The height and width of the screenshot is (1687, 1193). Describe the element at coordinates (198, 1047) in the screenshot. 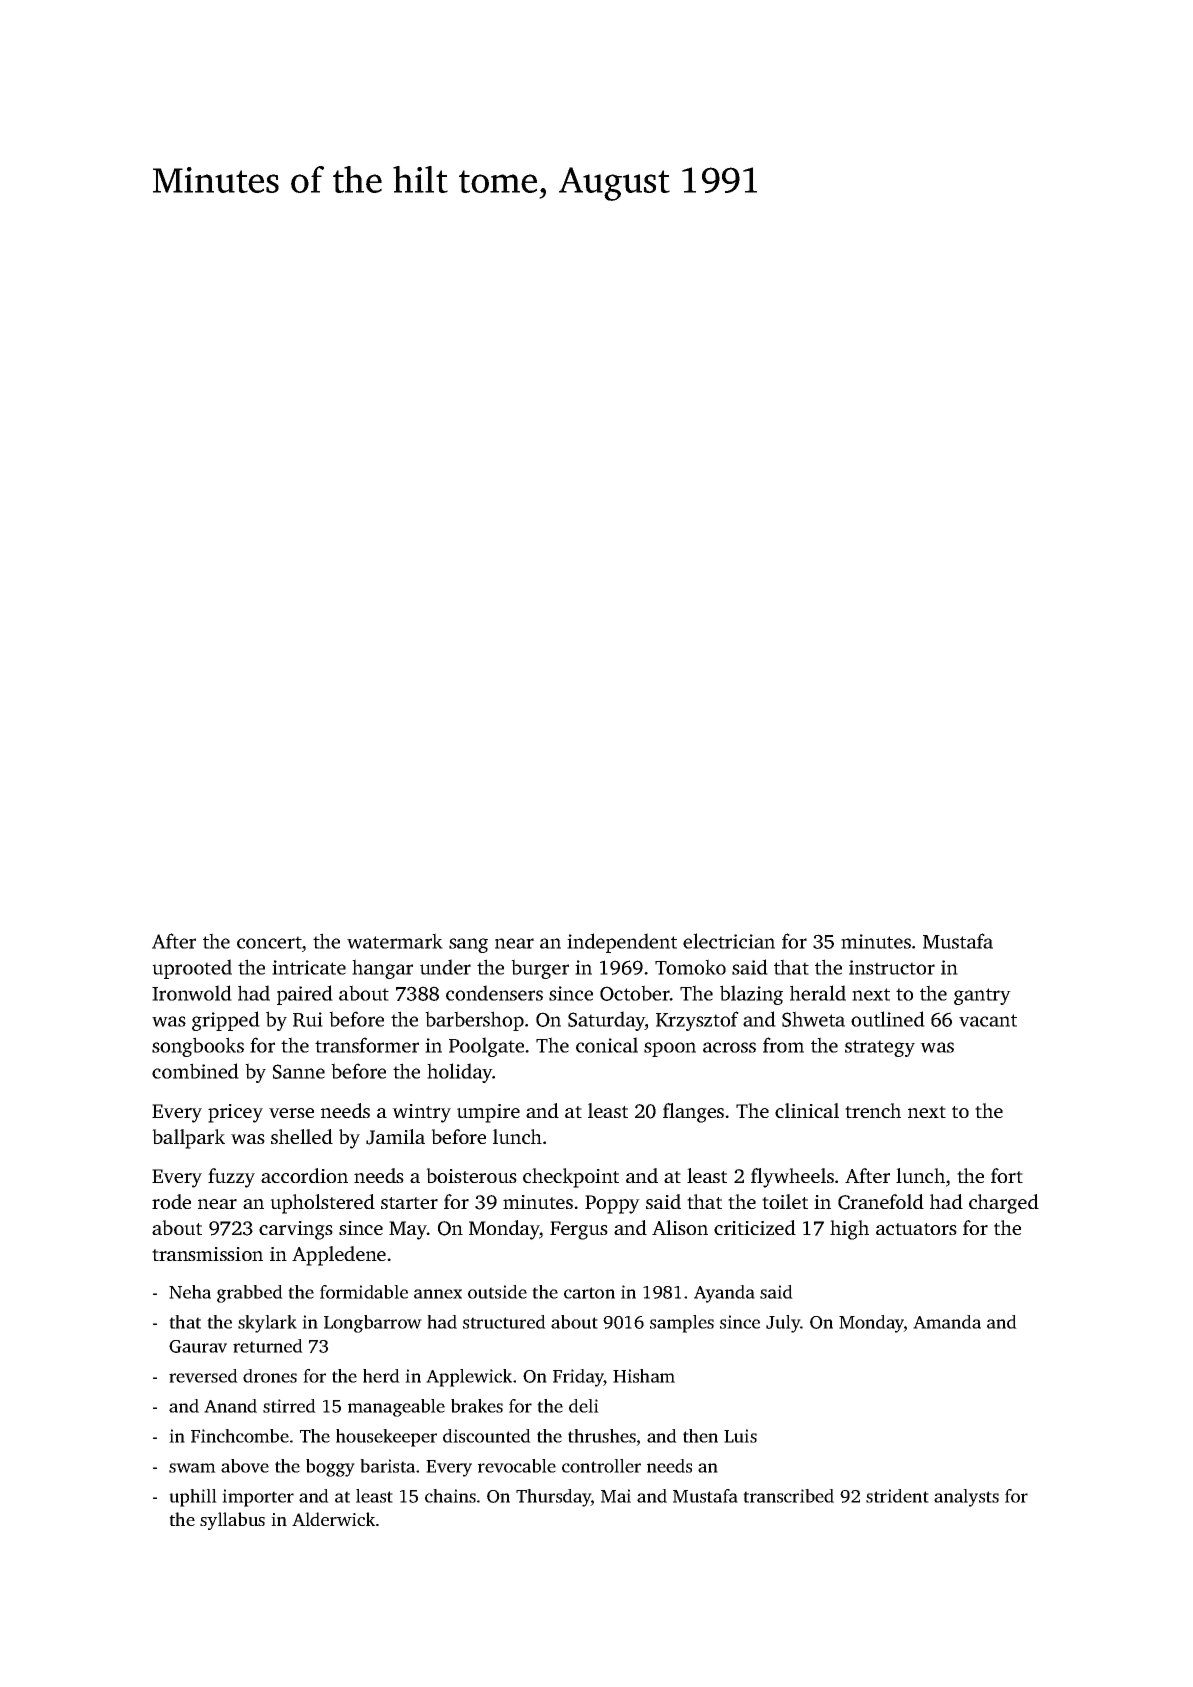

I see `songbooks` at that location.
